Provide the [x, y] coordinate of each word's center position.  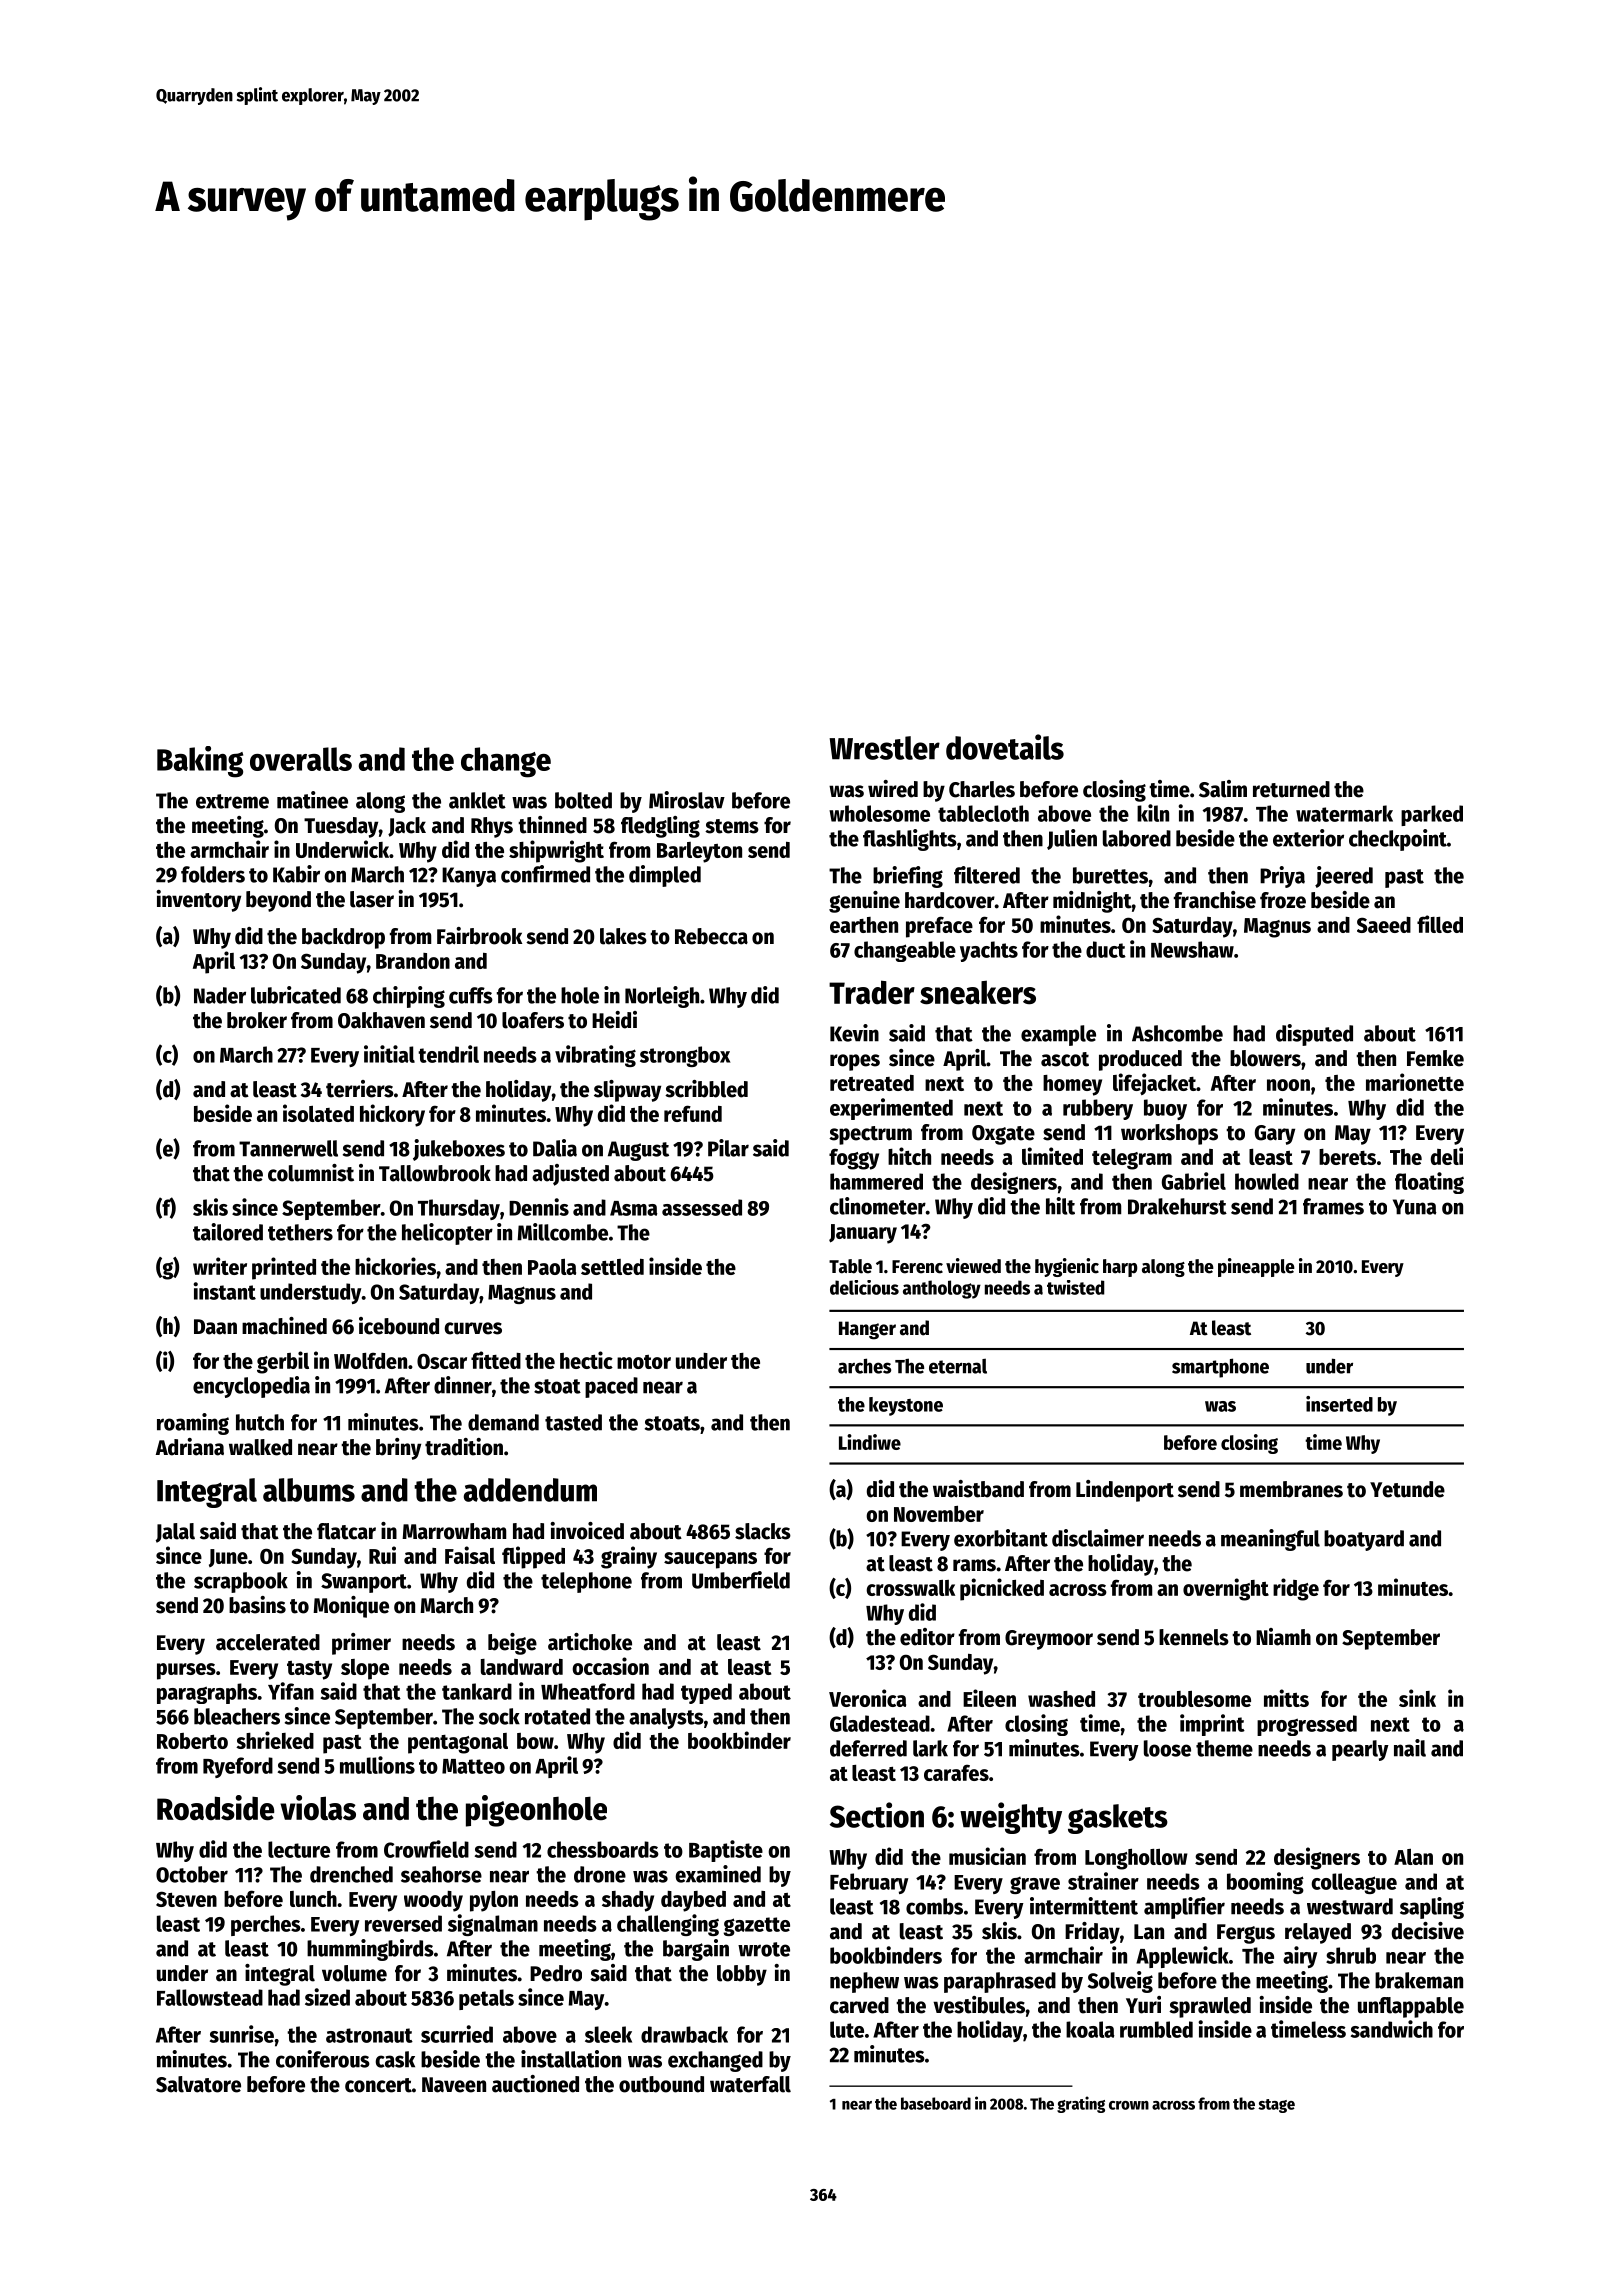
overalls [301, 759]
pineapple [1256, 1267]
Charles [982, 789]
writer [220, 1266]
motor [644, 1362]
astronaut [369, 2035]
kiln [1153, 813]
